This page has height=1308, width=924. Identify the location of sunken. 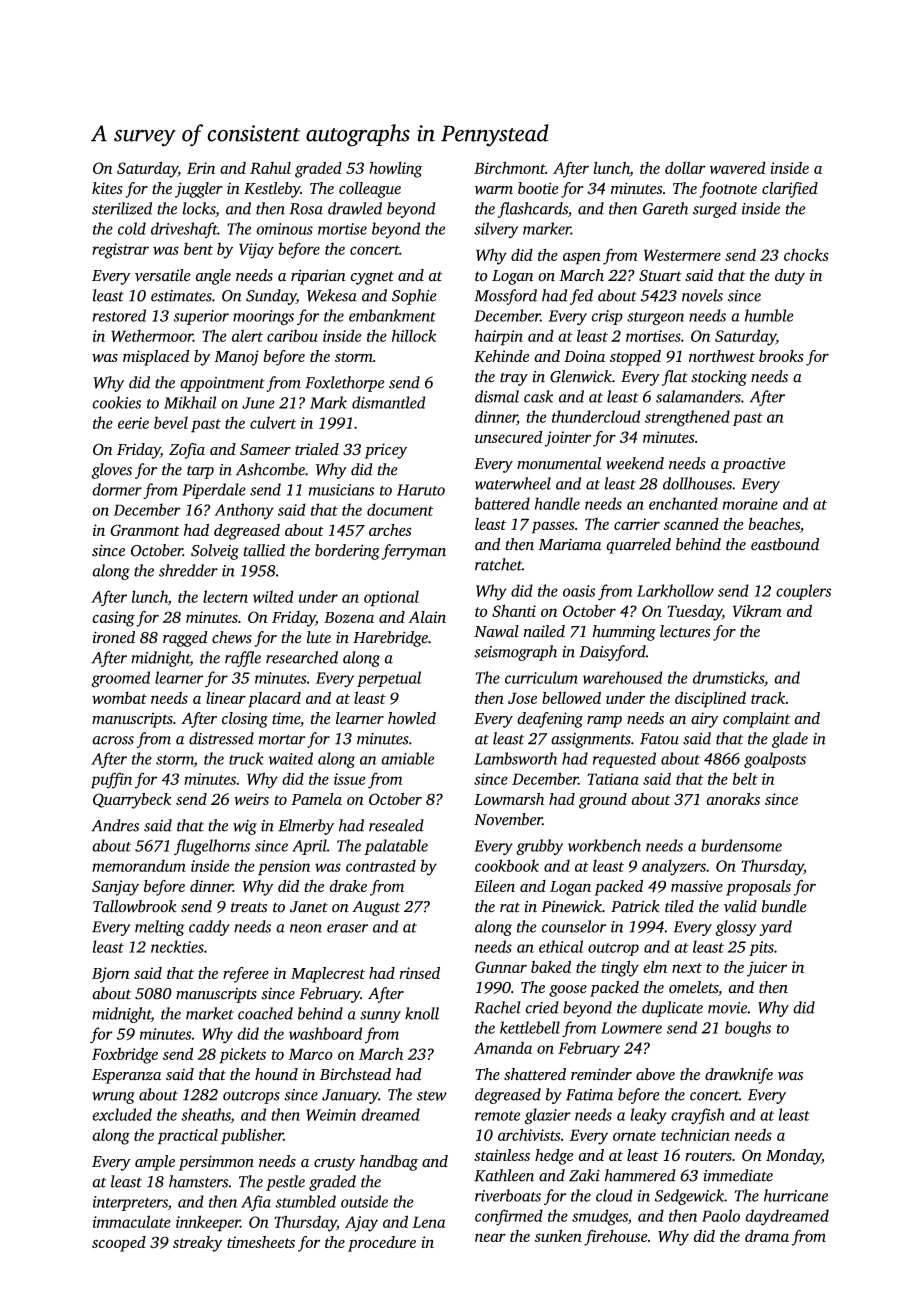
(558, 1236).
